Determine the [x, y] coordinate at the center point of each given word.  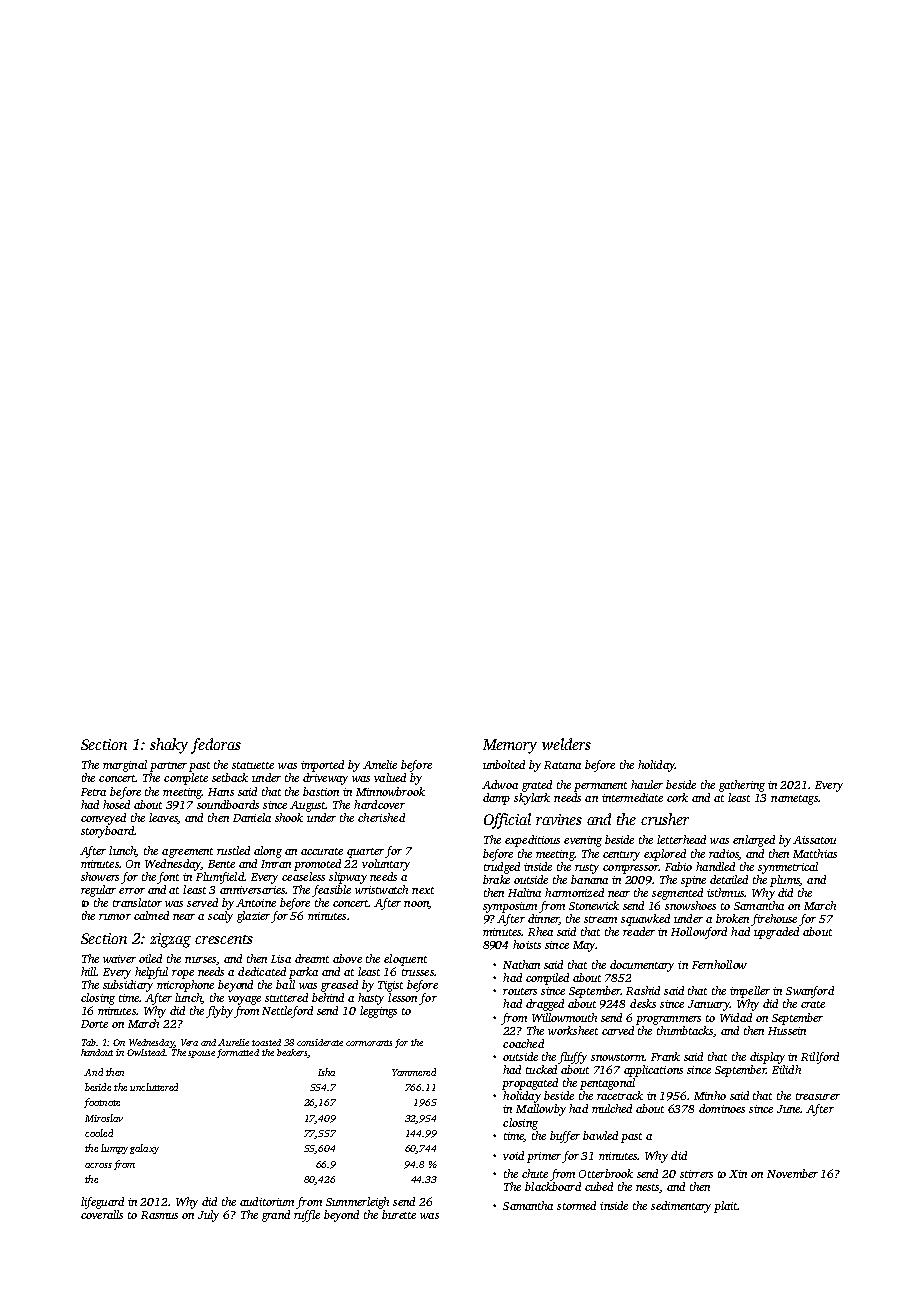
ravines [559, 819]
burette [399, 1214]
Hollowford [699, 933]
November [792, 1173]
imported [322, 766]
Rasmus [159, 1215]
